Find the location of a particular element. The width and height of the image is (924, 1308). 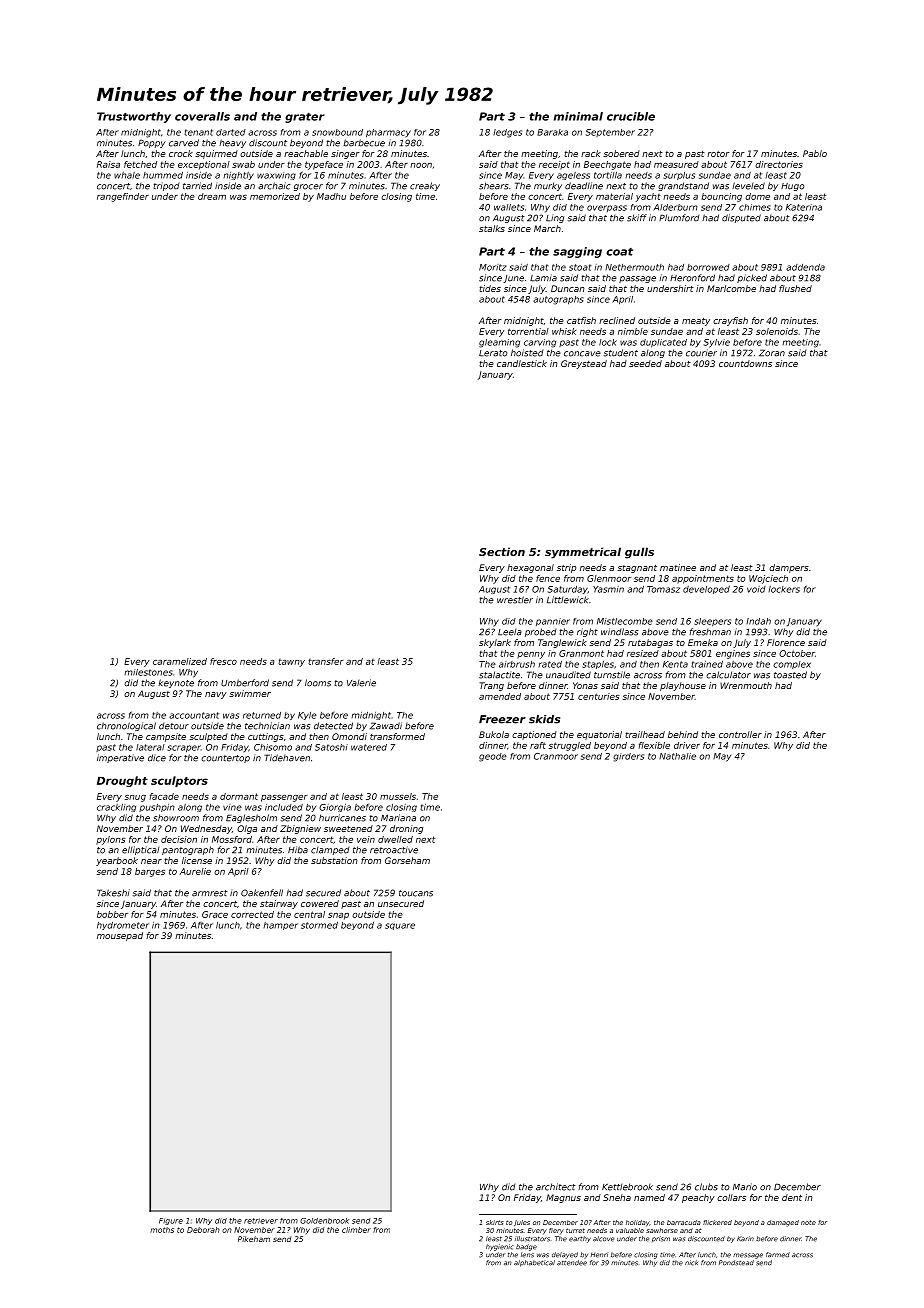

Pondstead is located at coordinates (736, 1263).
